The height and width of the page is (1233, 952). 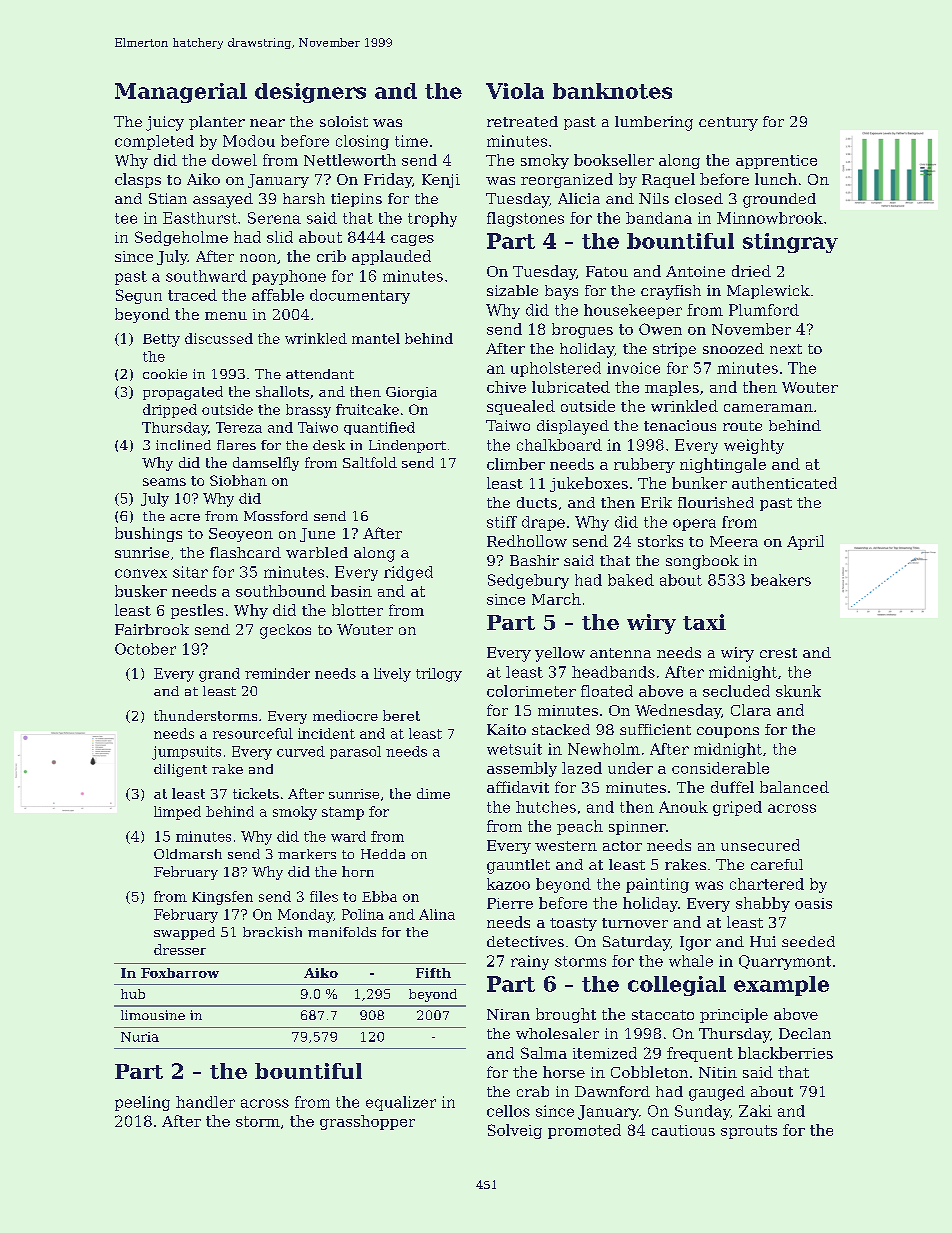 I want to click on grounded, so click(x=779, y=200).
